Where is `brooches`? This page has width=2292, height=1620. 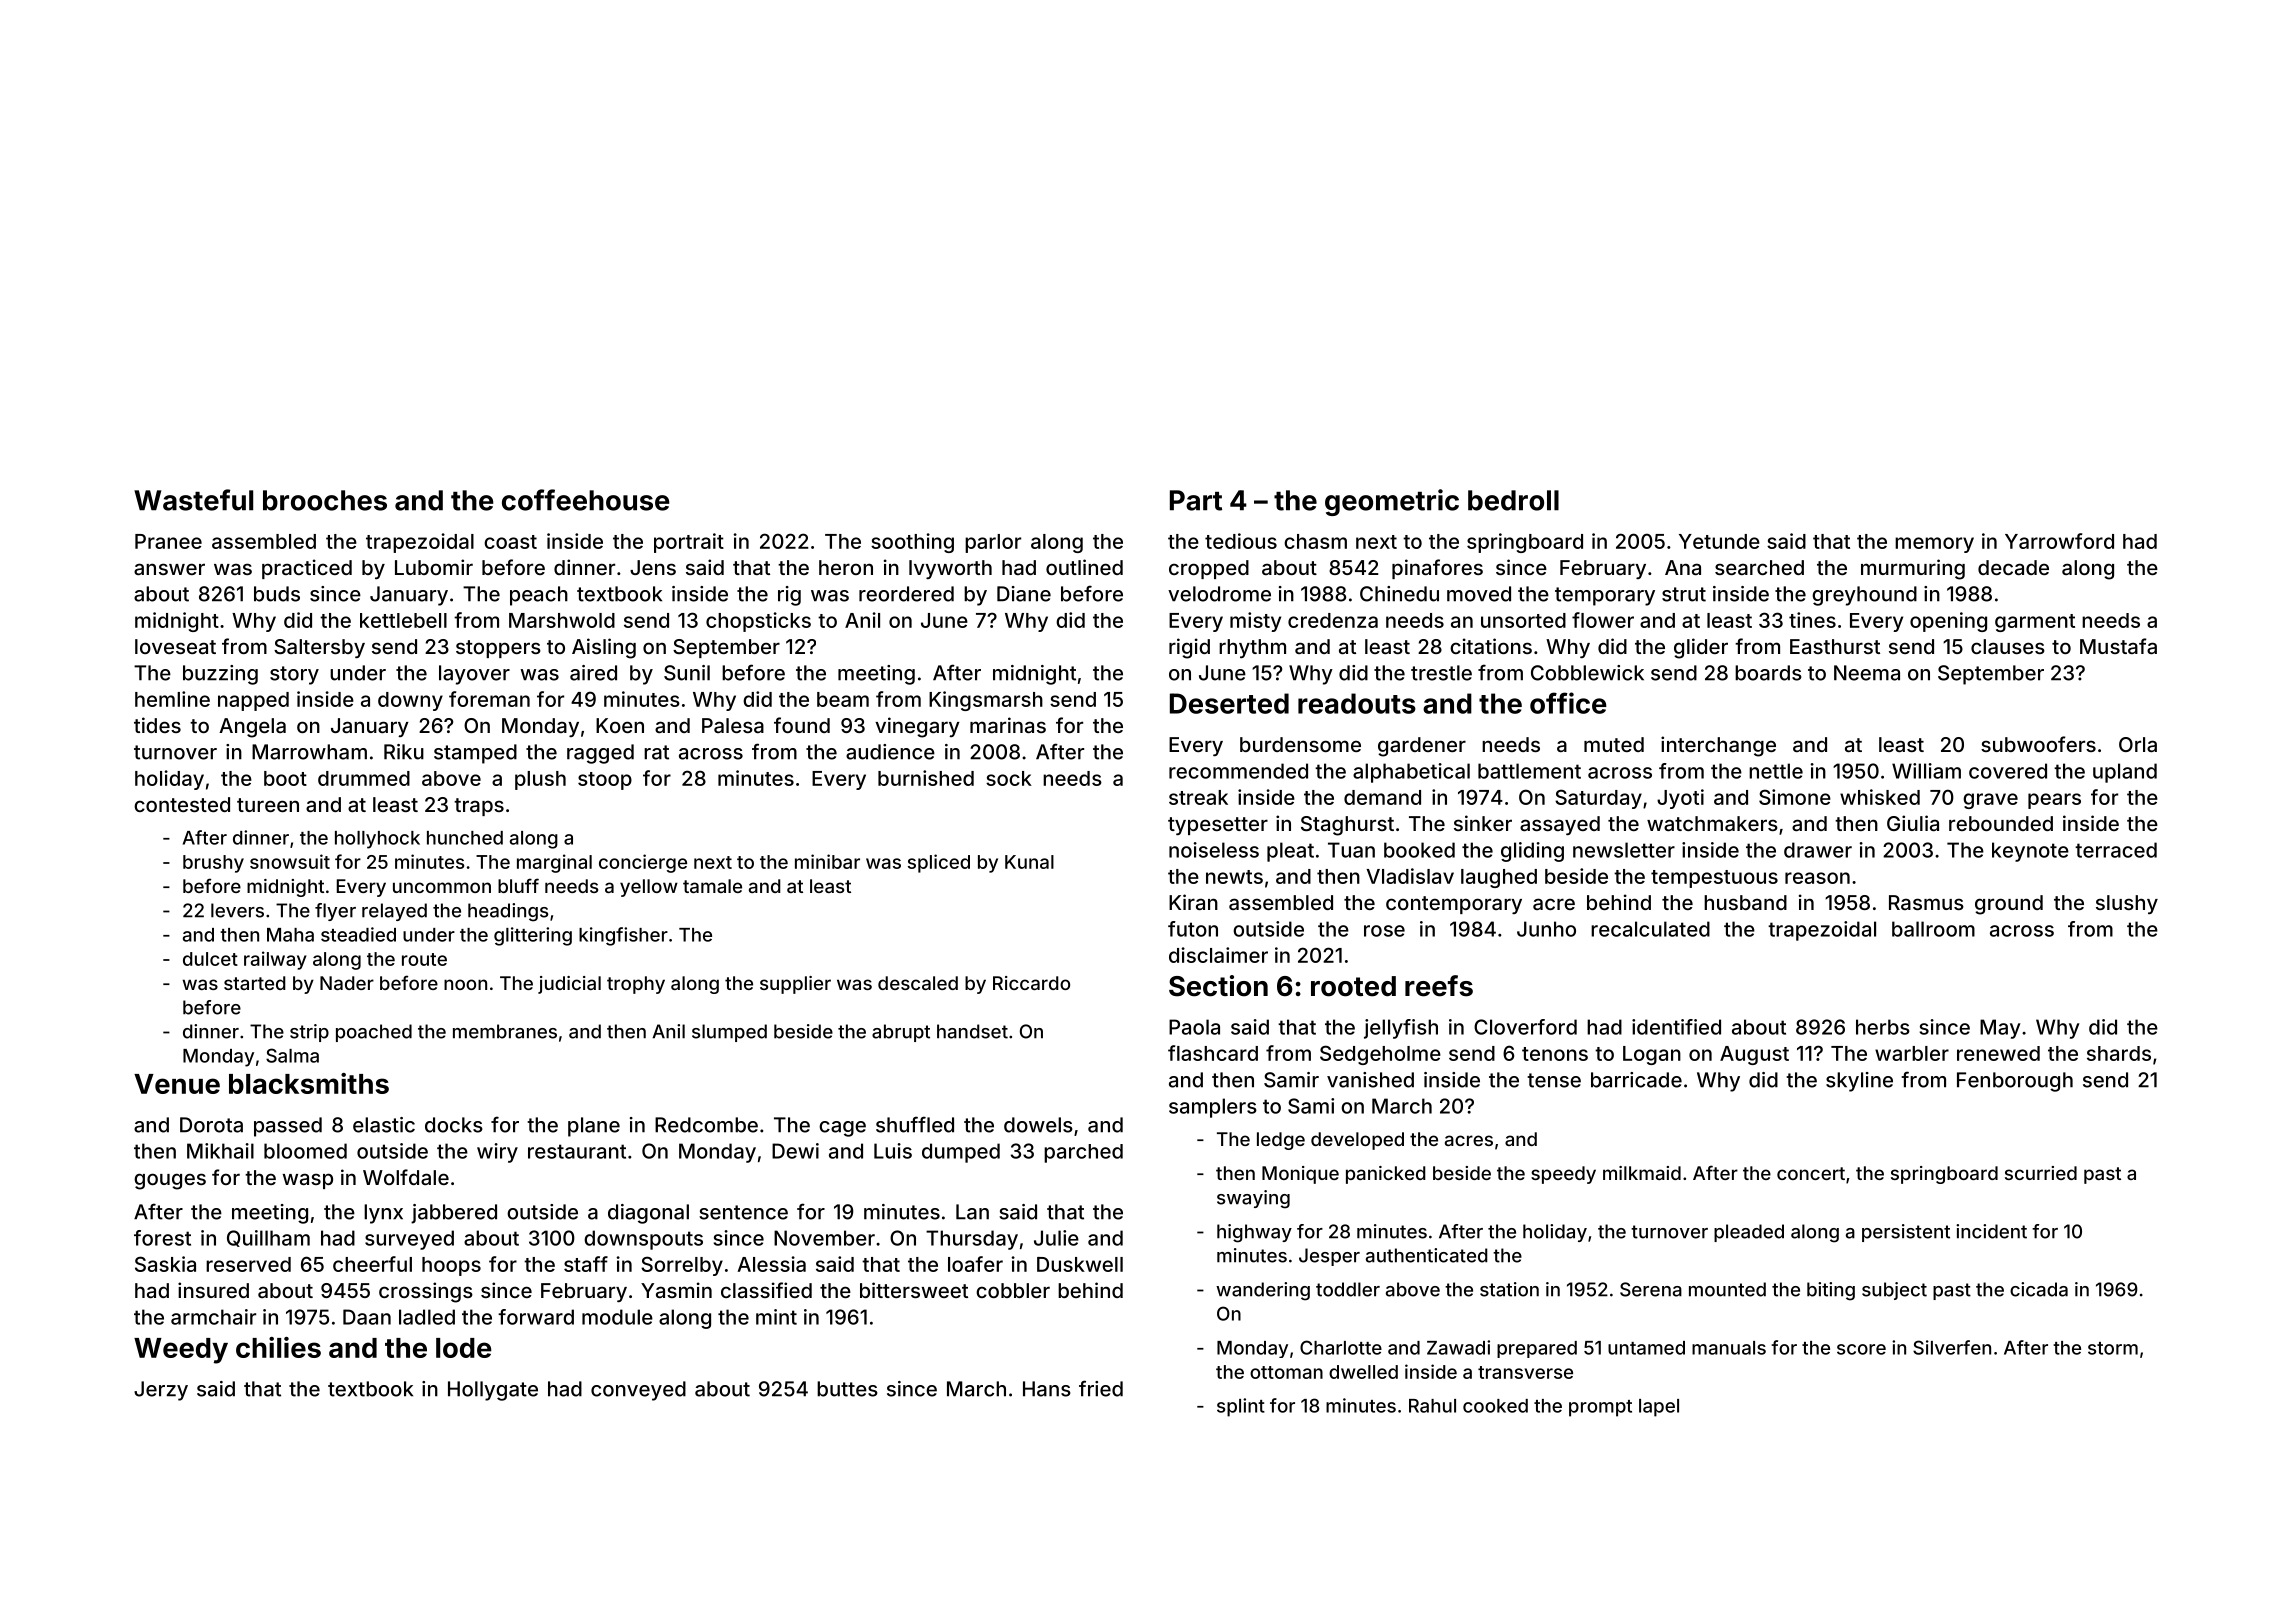 brooches is located at coordinates (325, 500).
